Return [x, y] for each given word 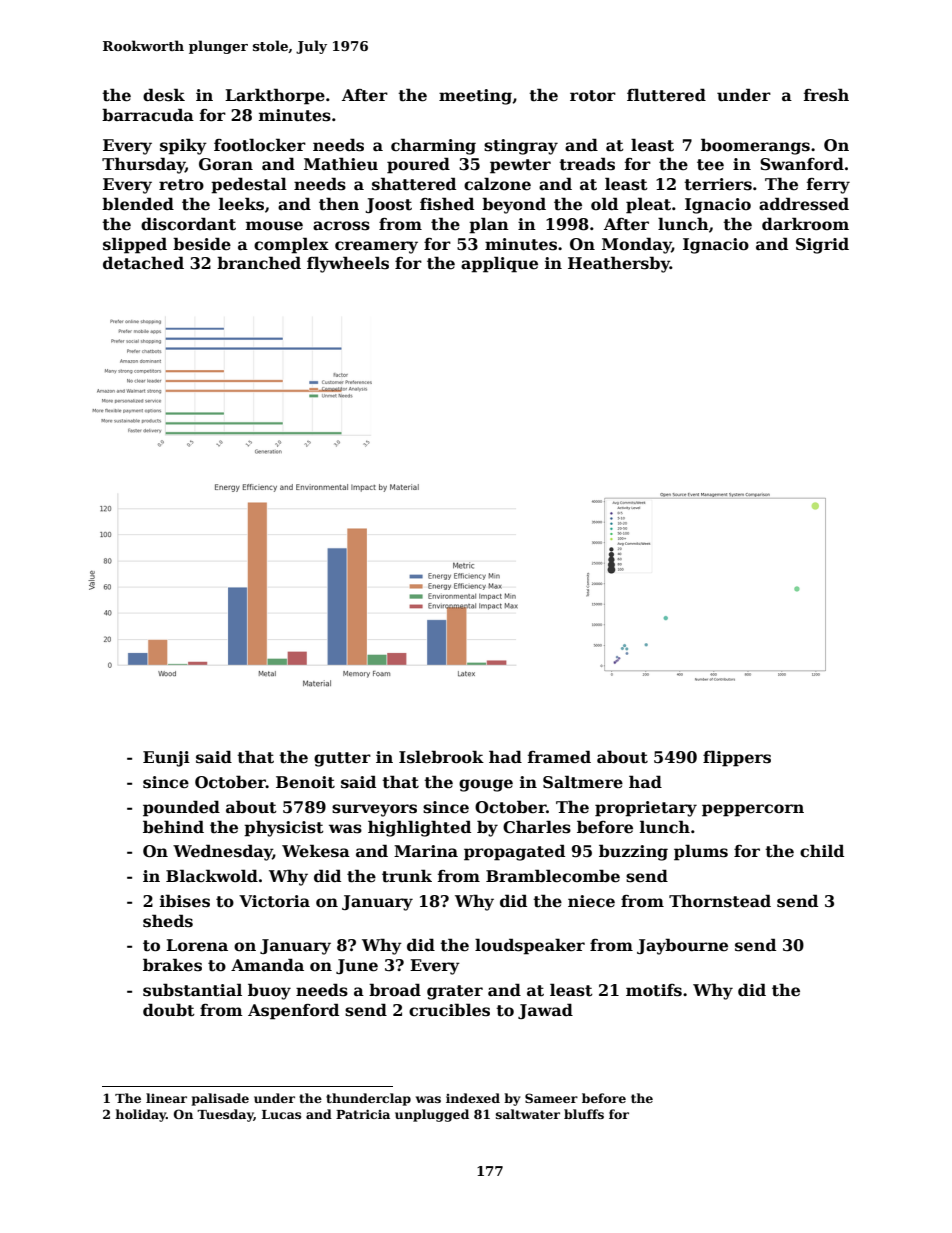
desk [164, 95]
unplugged [432, 1115]
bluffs [584, 1114]
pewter [520, 166]
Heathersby [619, 264]
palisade [220, 1099]
